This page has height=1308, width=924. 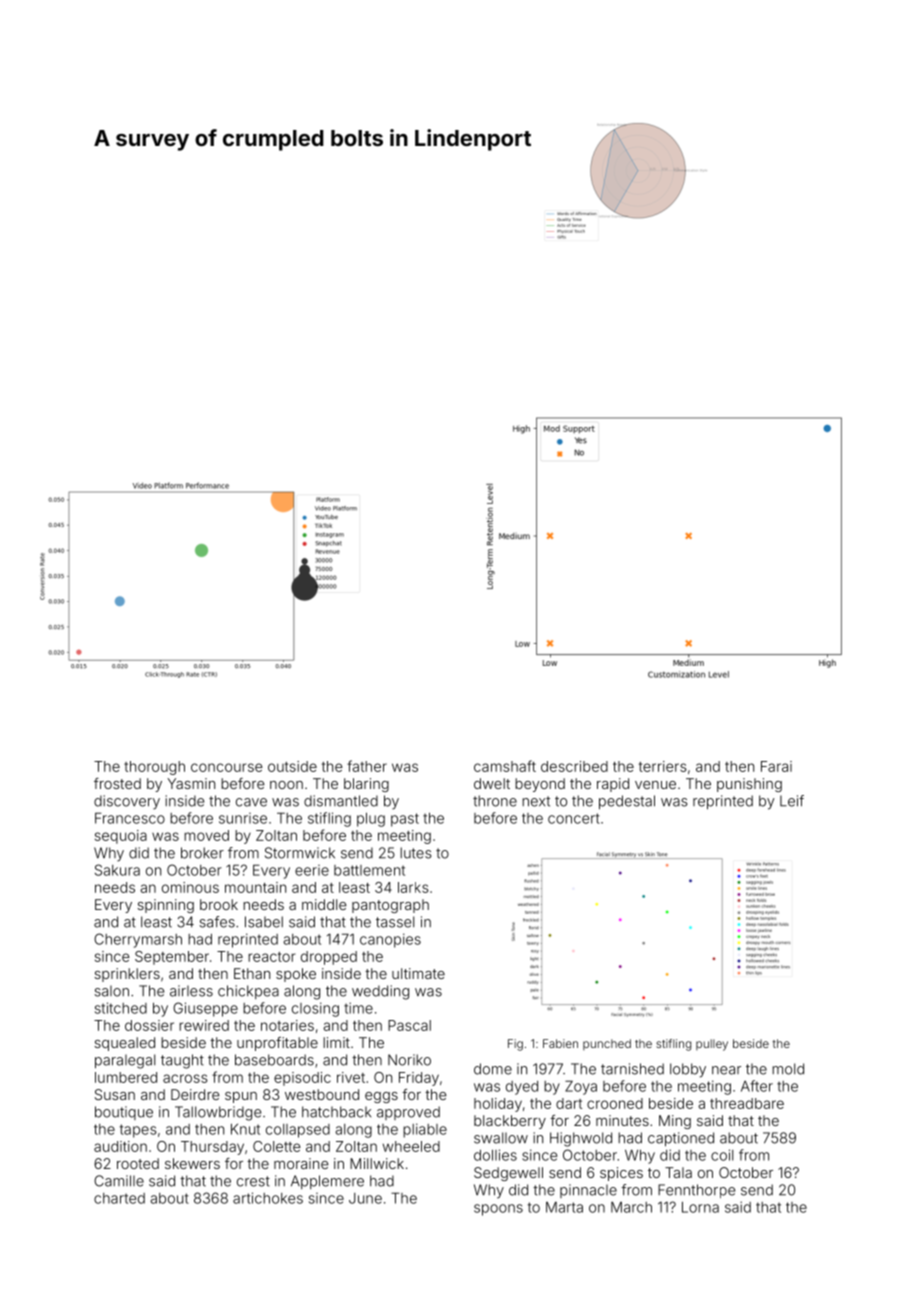 What do you see at coordinates (227, 767) in the page?
I see `concourse` at bounding box center [227, 767].
